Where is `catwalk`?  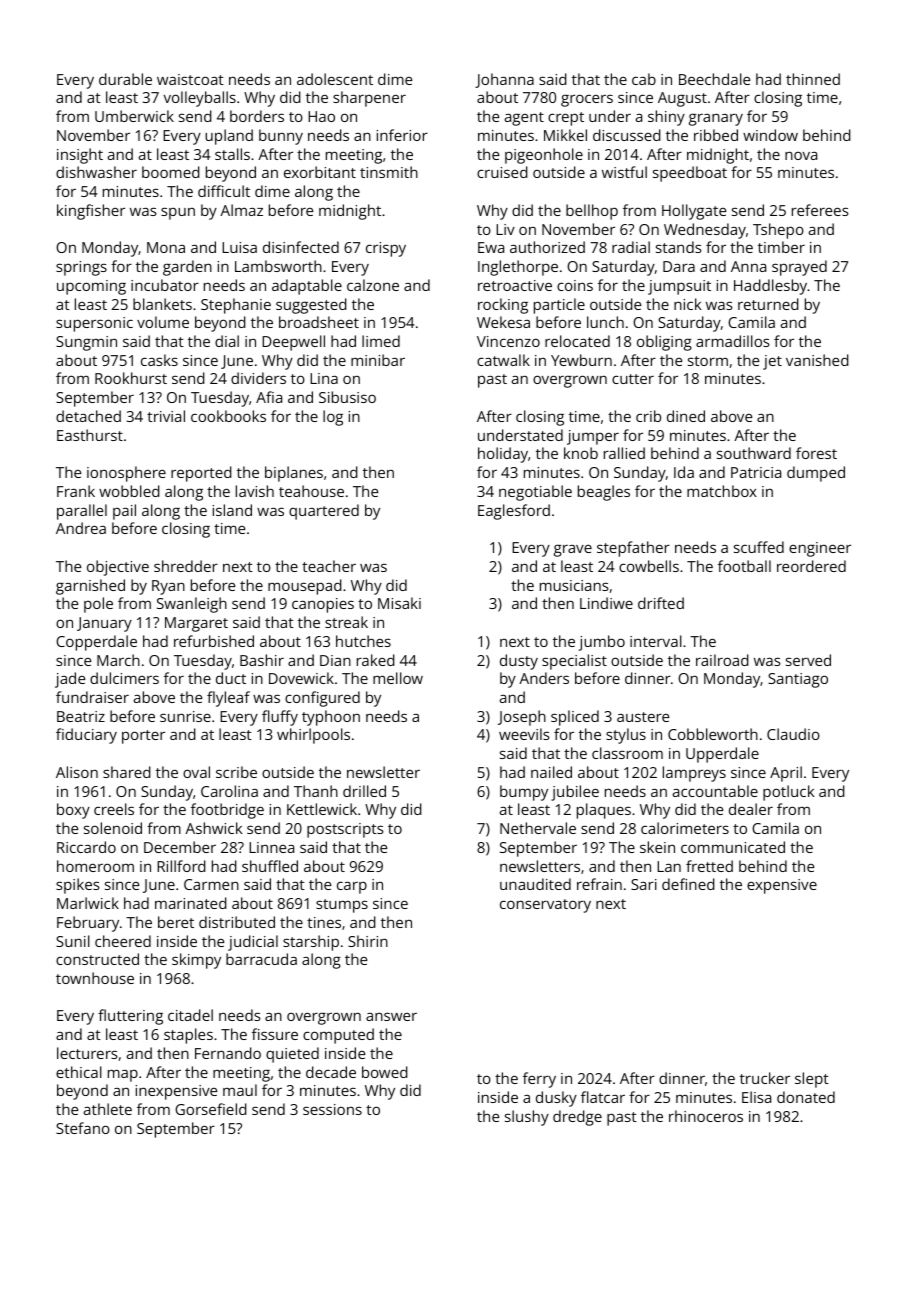 catwalk is located at coordinates (503, 360).
